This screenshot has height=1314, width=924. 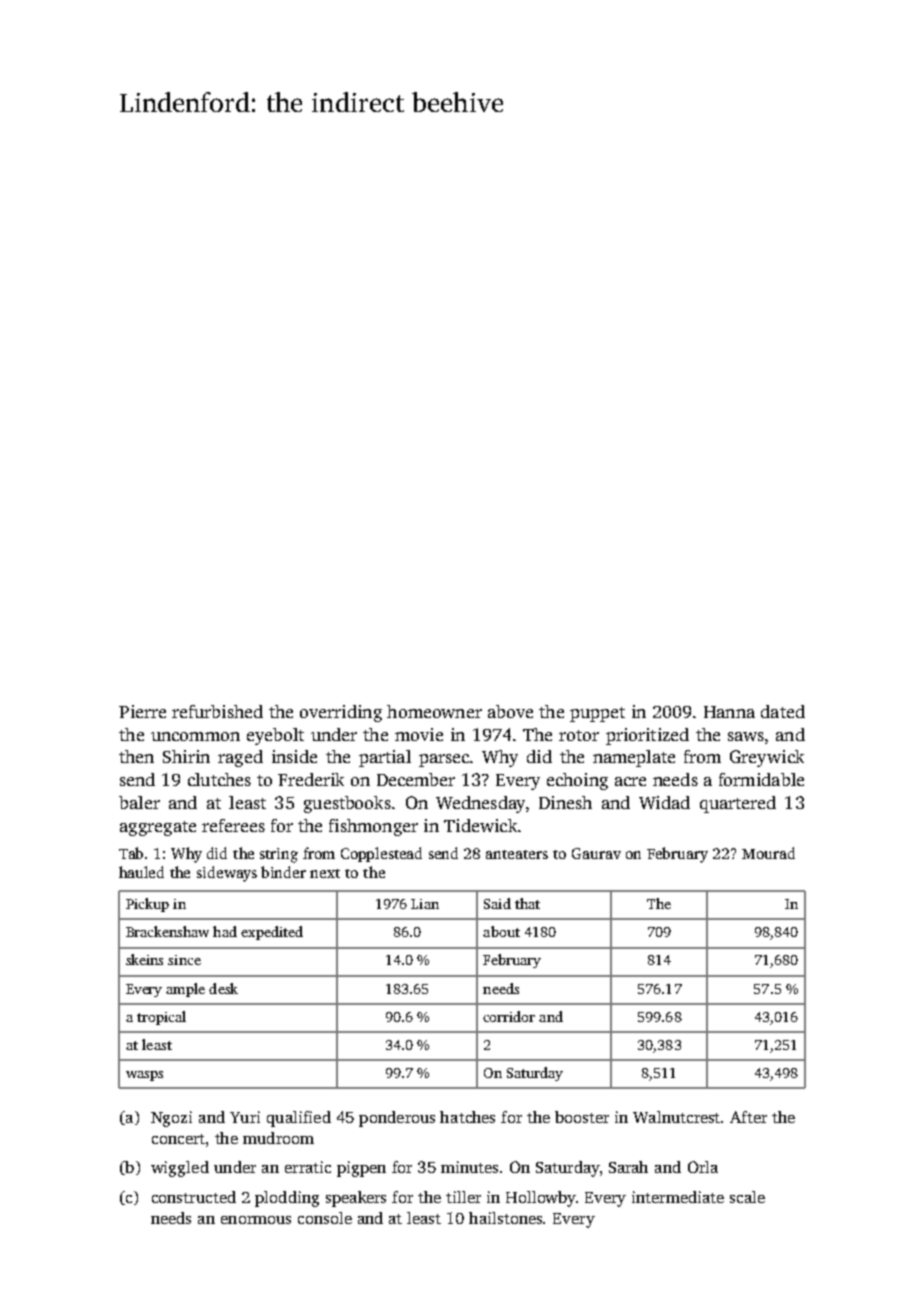 I want to click on that, so click(x=527, y=903).
